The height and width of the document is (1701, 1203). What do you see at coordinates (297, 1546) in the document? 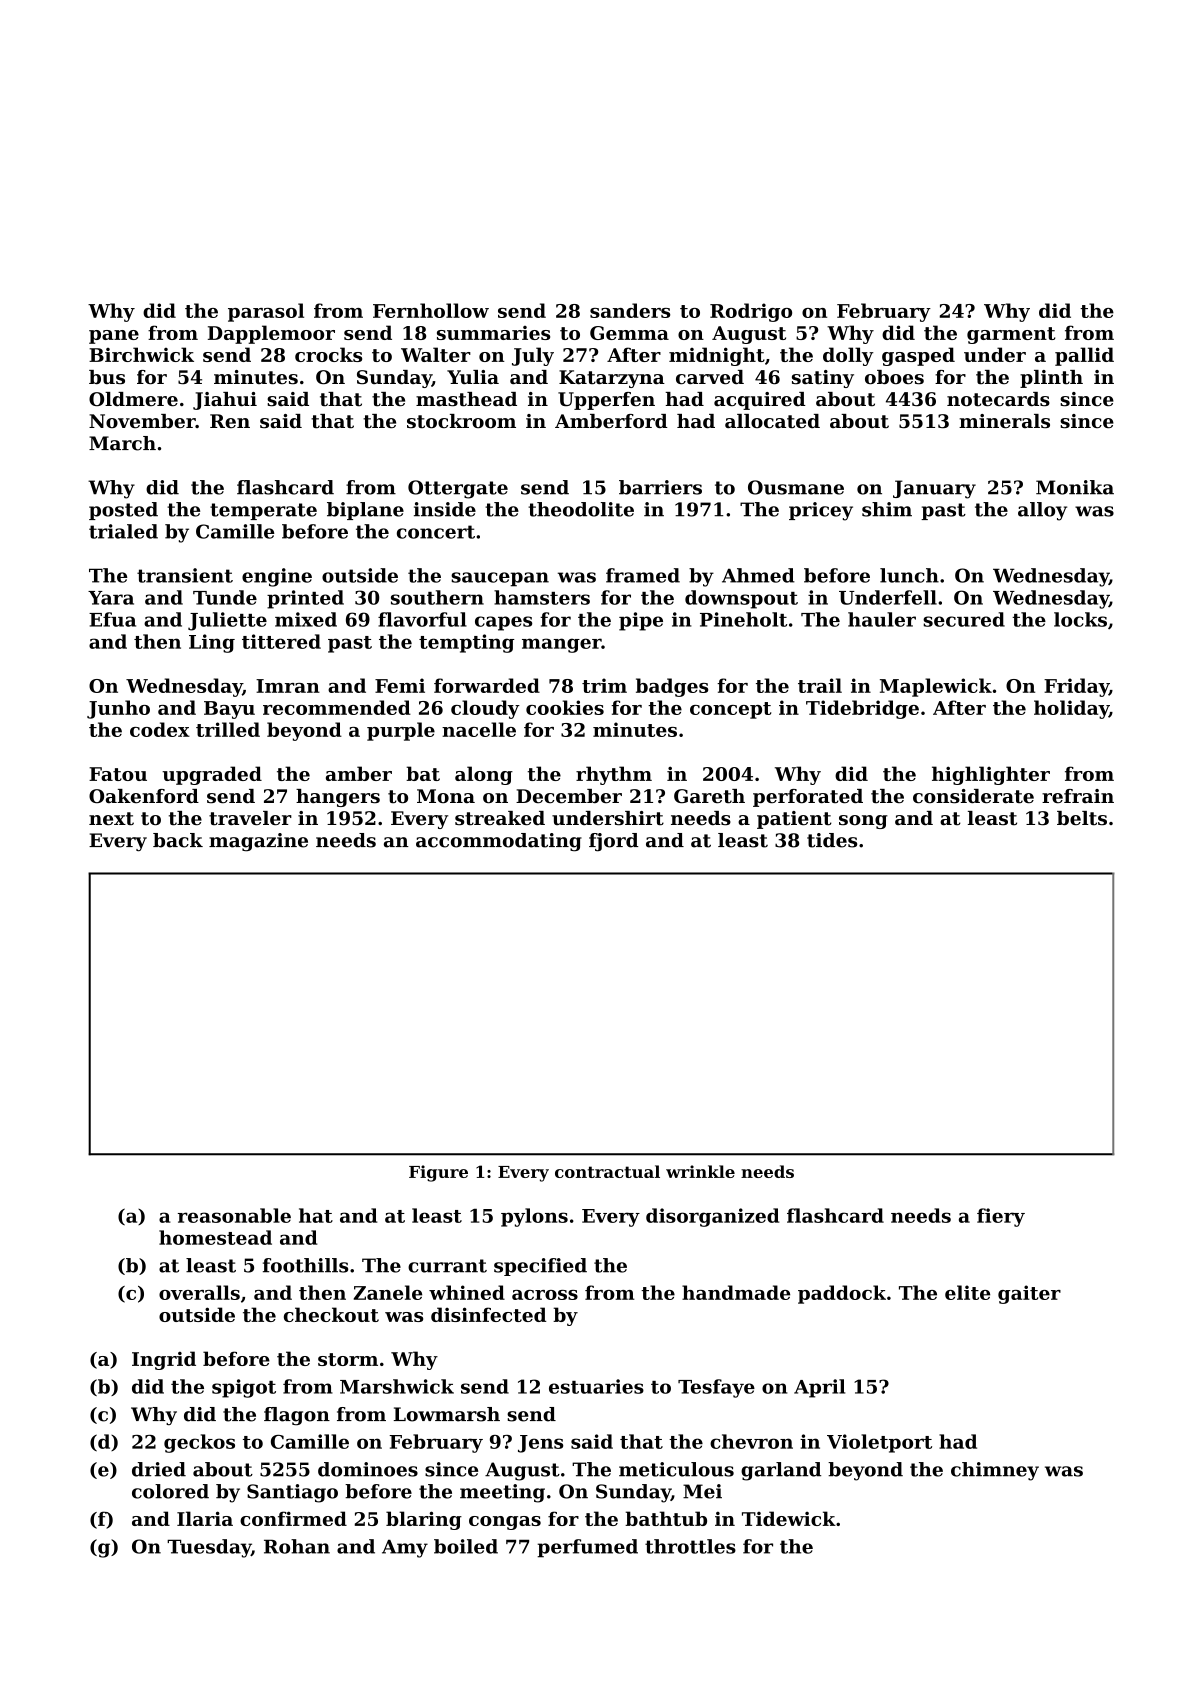
I see `Rohan` at bounding box center [297, 1546].
